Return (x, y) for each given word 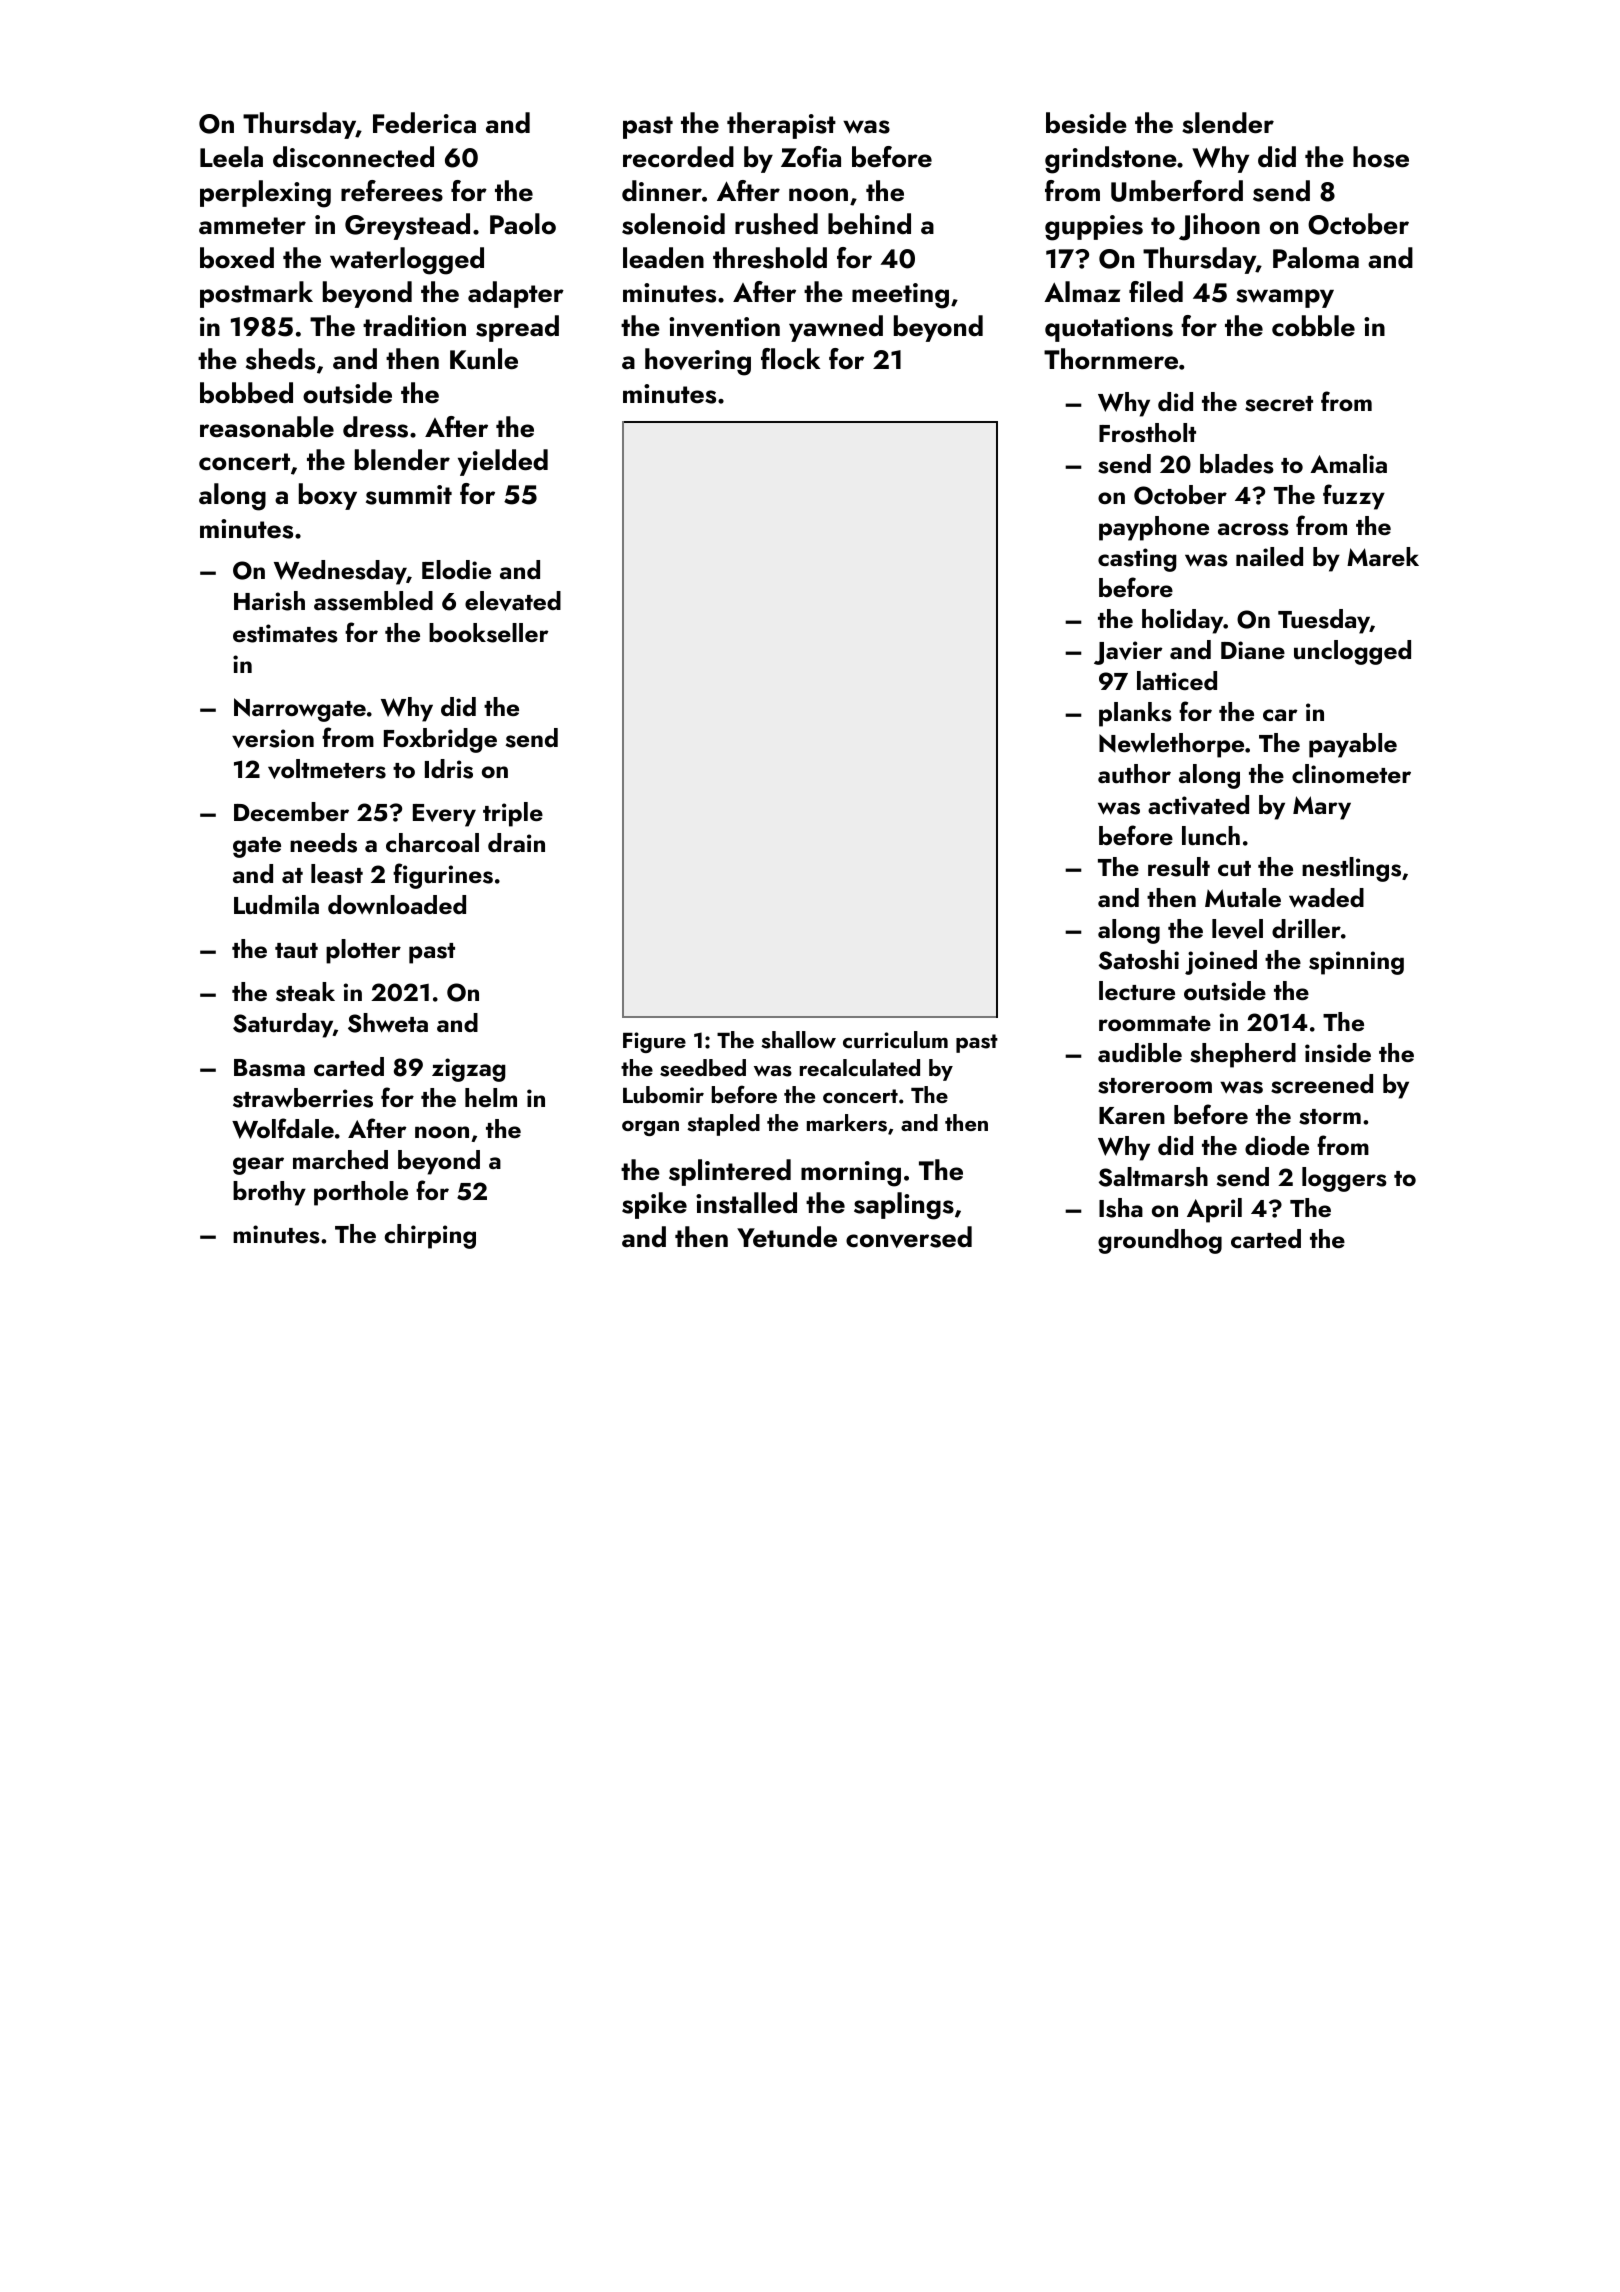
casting (1137, 560)
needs (323, 843)
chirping (430, 1236)
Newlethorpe (1171, 745)
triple (513, 814)
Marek (1383, 556)
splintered (730, 1172)
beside (1086, 123)
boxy (328, 496)
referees (392, 191)
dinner (662, 191)
